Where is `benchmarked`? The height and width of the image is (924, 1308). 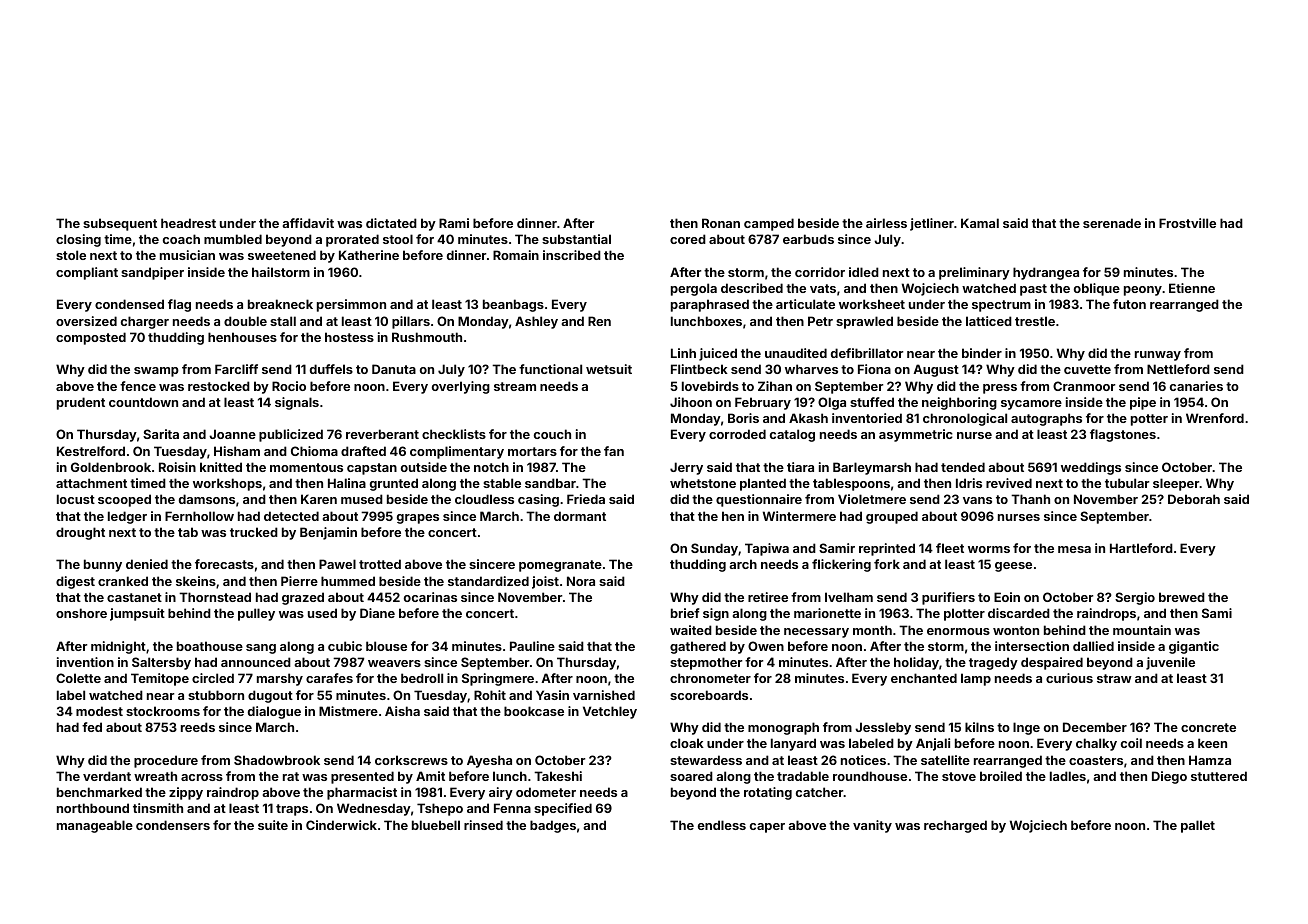
benchmarked is located at coordinates (99, 792).
